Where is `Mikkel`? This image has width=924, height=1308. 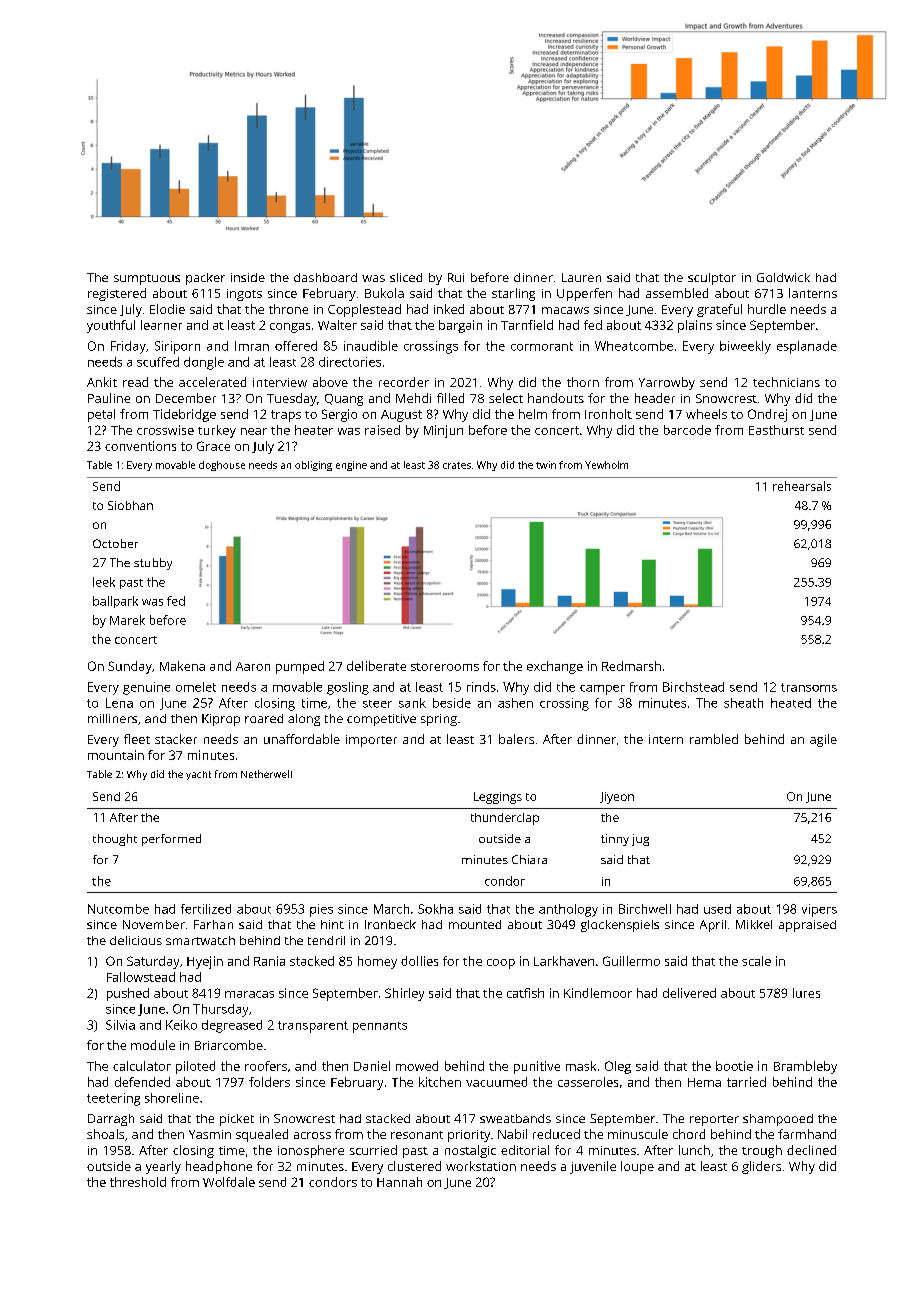
Mikkel is located at coordinates (754, 924).
